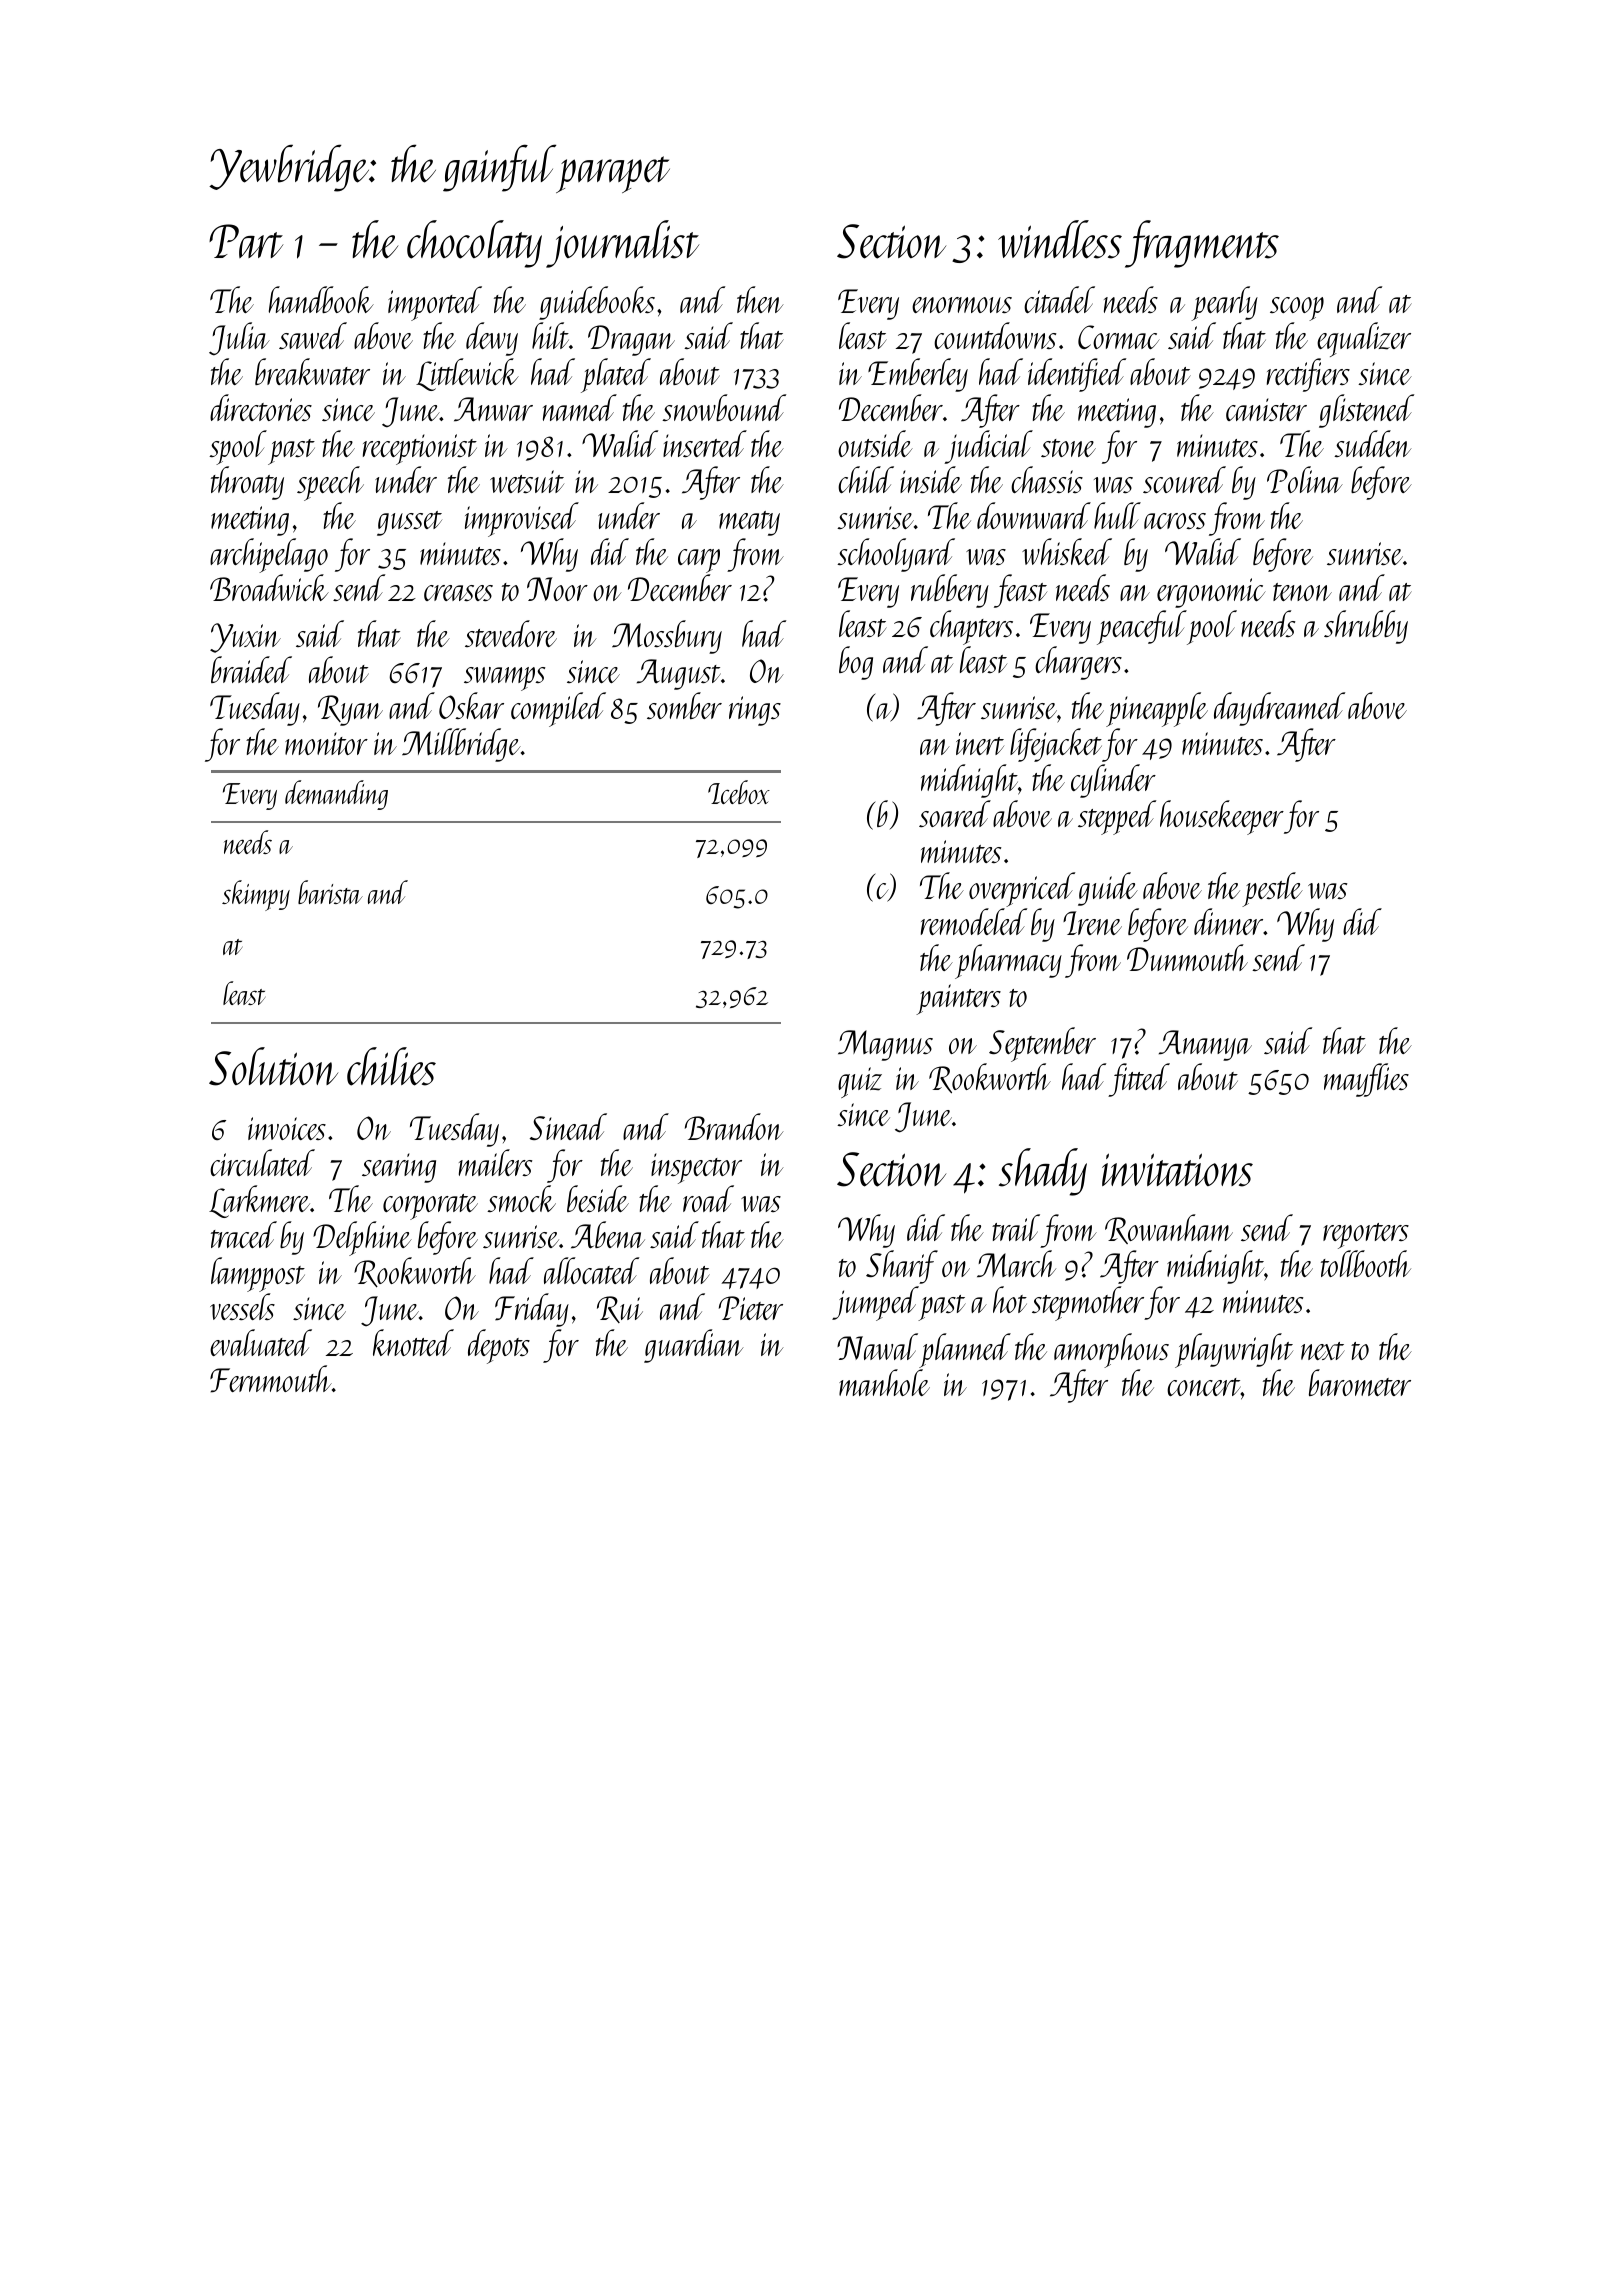 This screenshot has height=2292, width=1620. Describe the element at coordinates (1067, 551) in the screenshot. I see `whisked` at that location.
